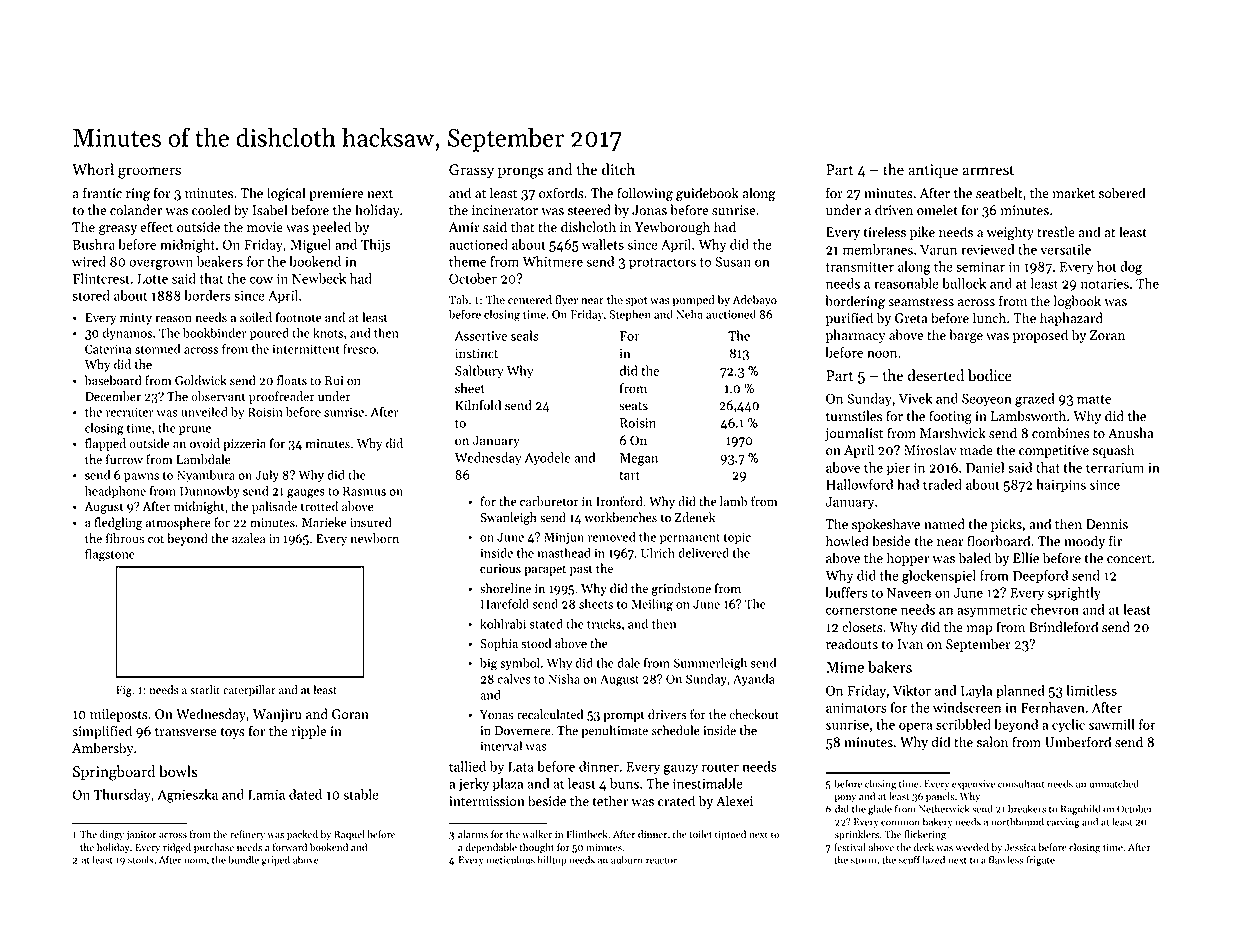 The image size is (1233, 952). What do you see at coordinates (124, 691) in the screenshot?
I see `Fig` at bounding box center [124, 691].
